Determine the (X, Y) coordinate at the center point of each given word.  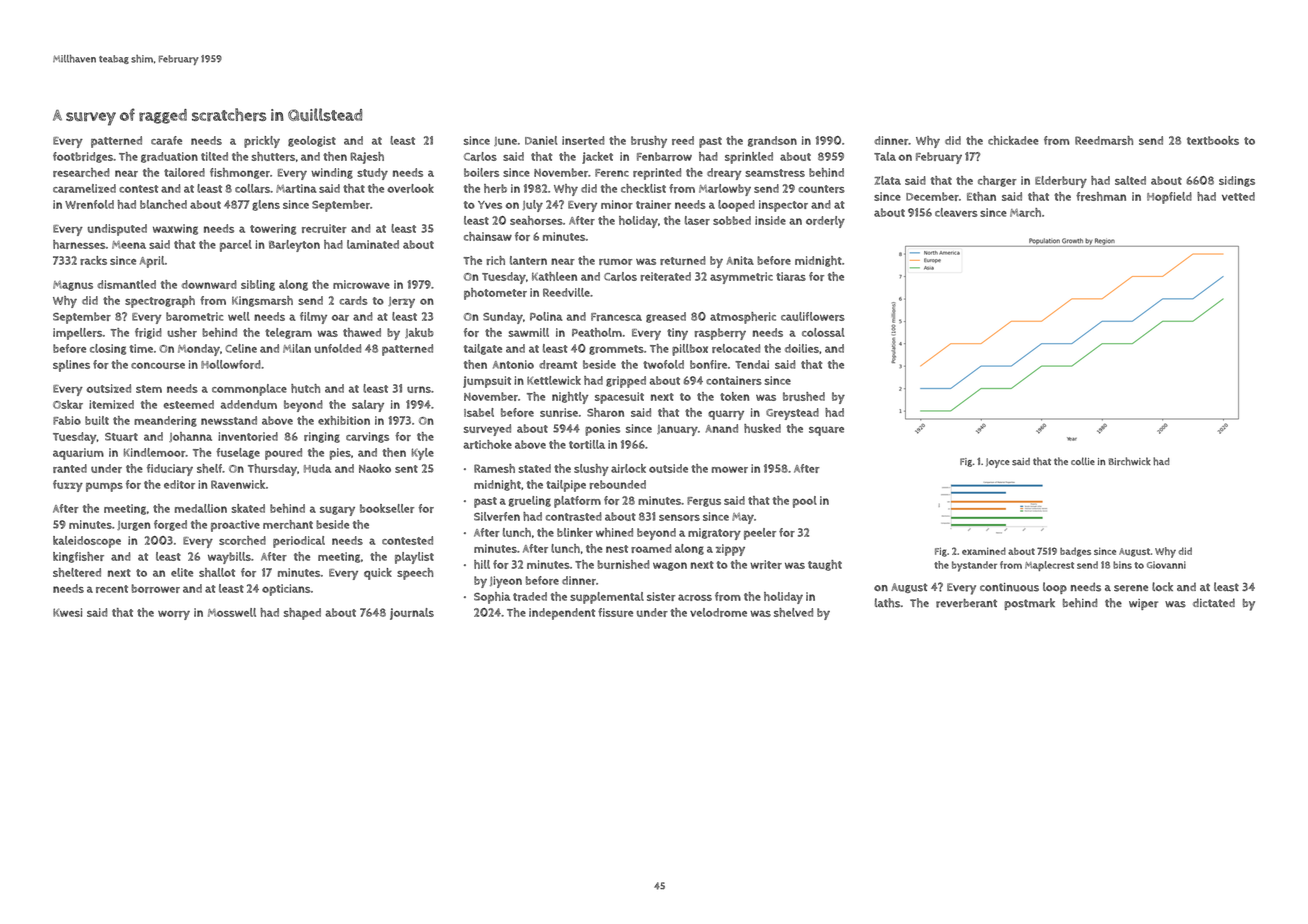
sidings (1237, 181)
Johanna (190, 437)
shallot (217, 572)
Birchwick (1130, 461)
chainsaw (488, 236)
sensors (679, 517)
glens (266, 205)
